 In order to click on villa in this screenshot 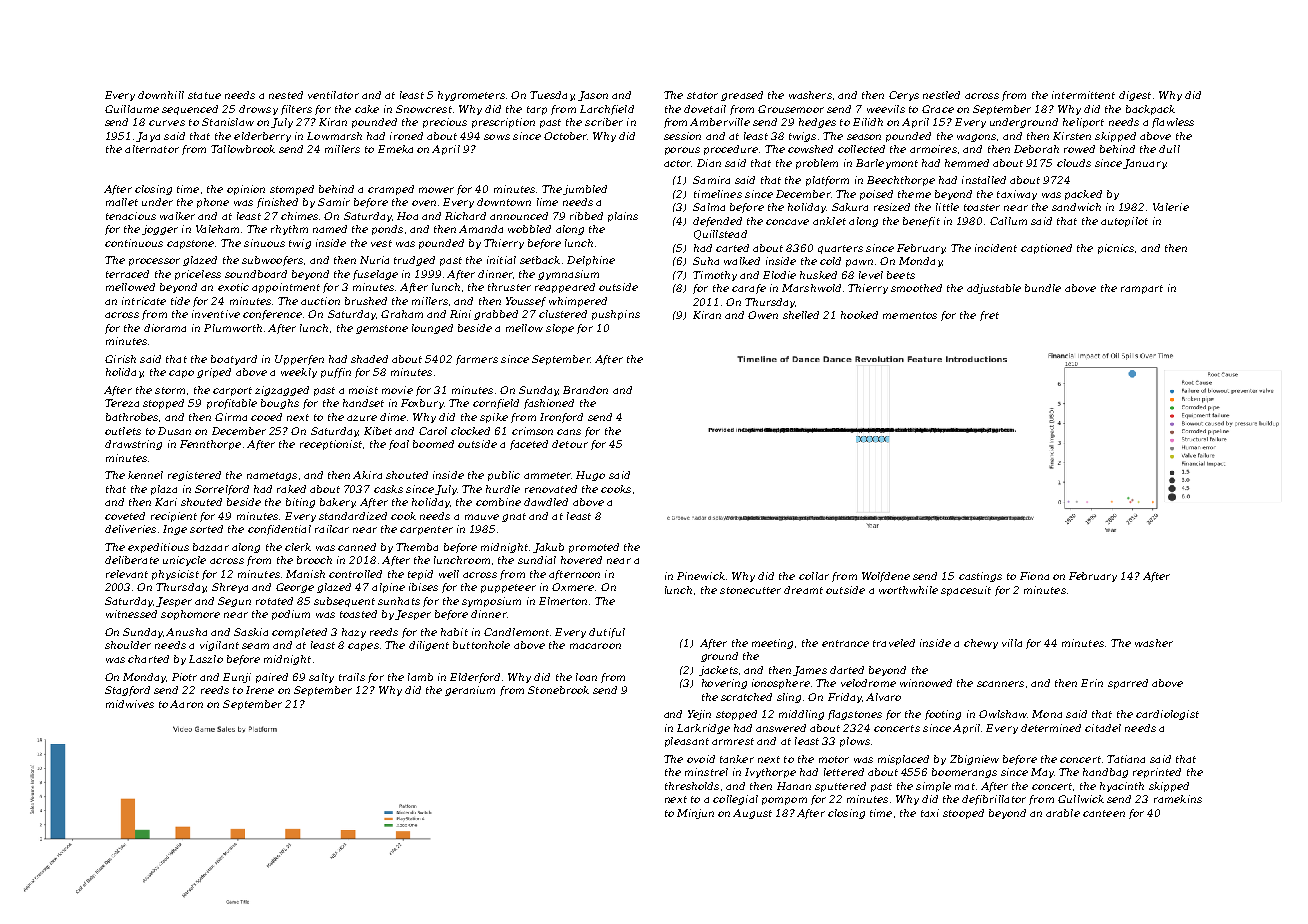, I will do `click(1012, 643)`.
